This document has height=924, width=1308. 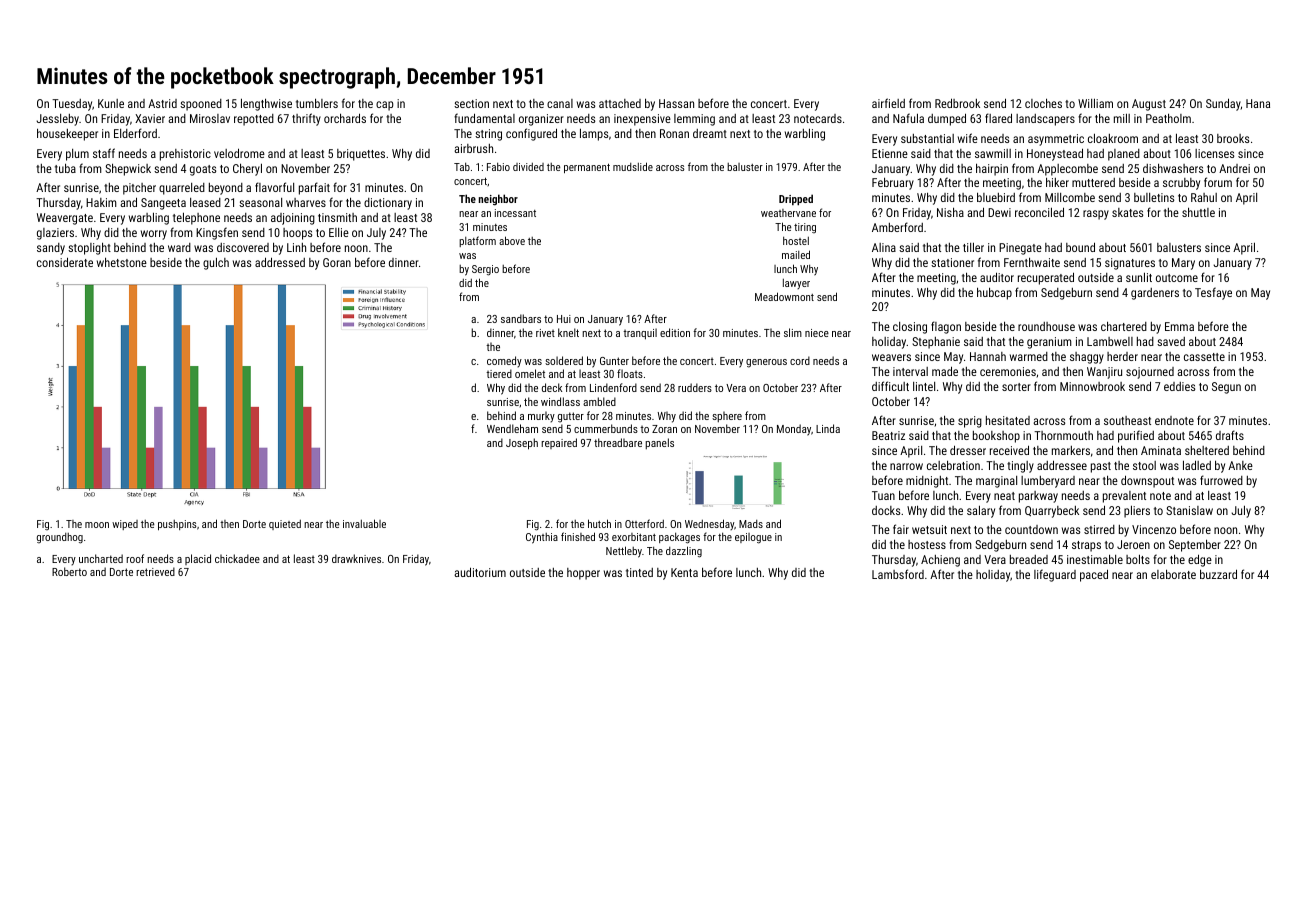 What do you see at coordinates (97, 525) in the document?
I see `moon` at bounding box center [97, 525].
